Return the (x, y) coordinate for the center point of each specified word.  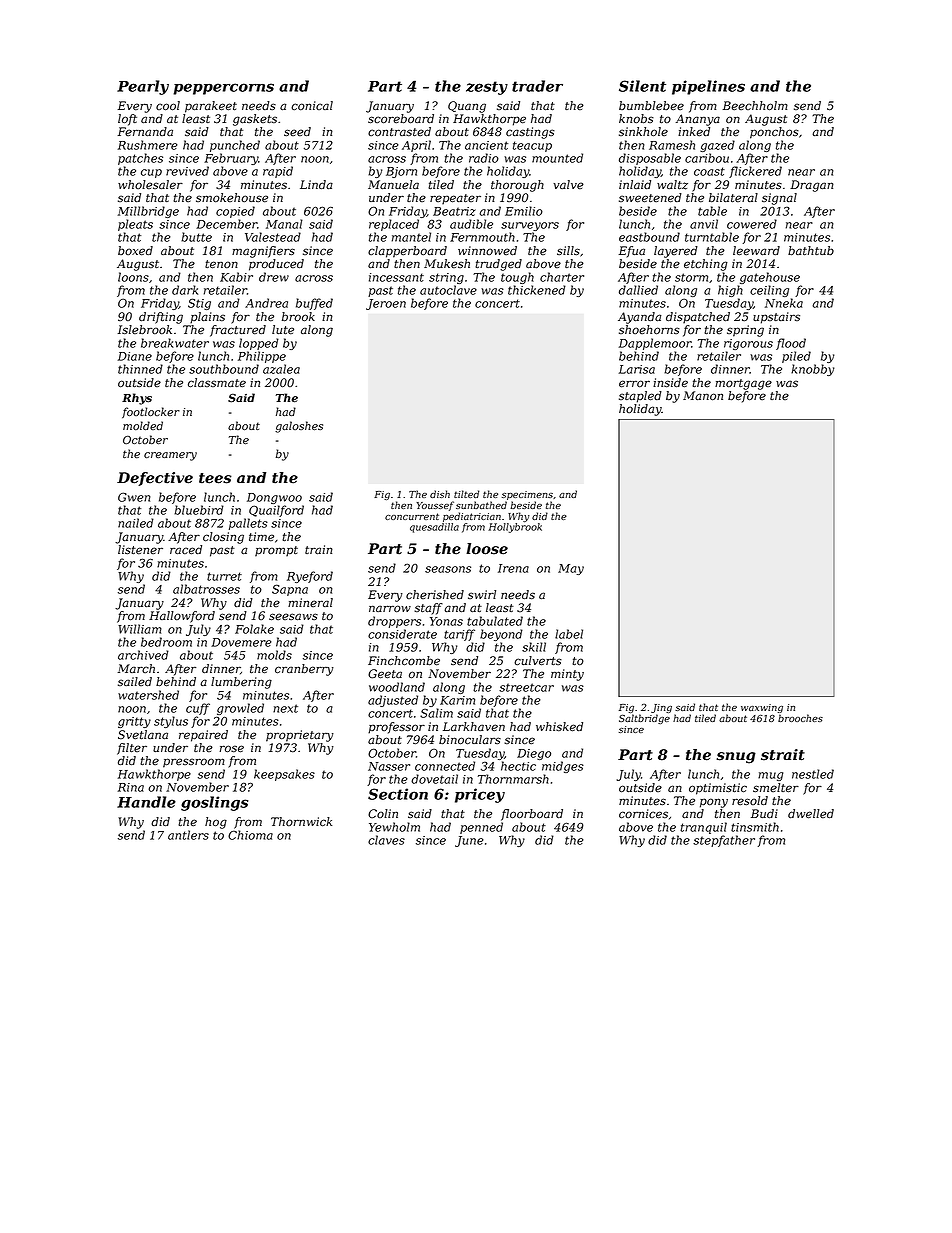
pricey (480, 795)
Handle (146, 802)
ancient (486, 145)
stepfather (724, 841)
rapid (278, 172)
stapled (640, 397)
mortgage (743, 384)
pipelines (708, 87)
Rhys (137, 399)
